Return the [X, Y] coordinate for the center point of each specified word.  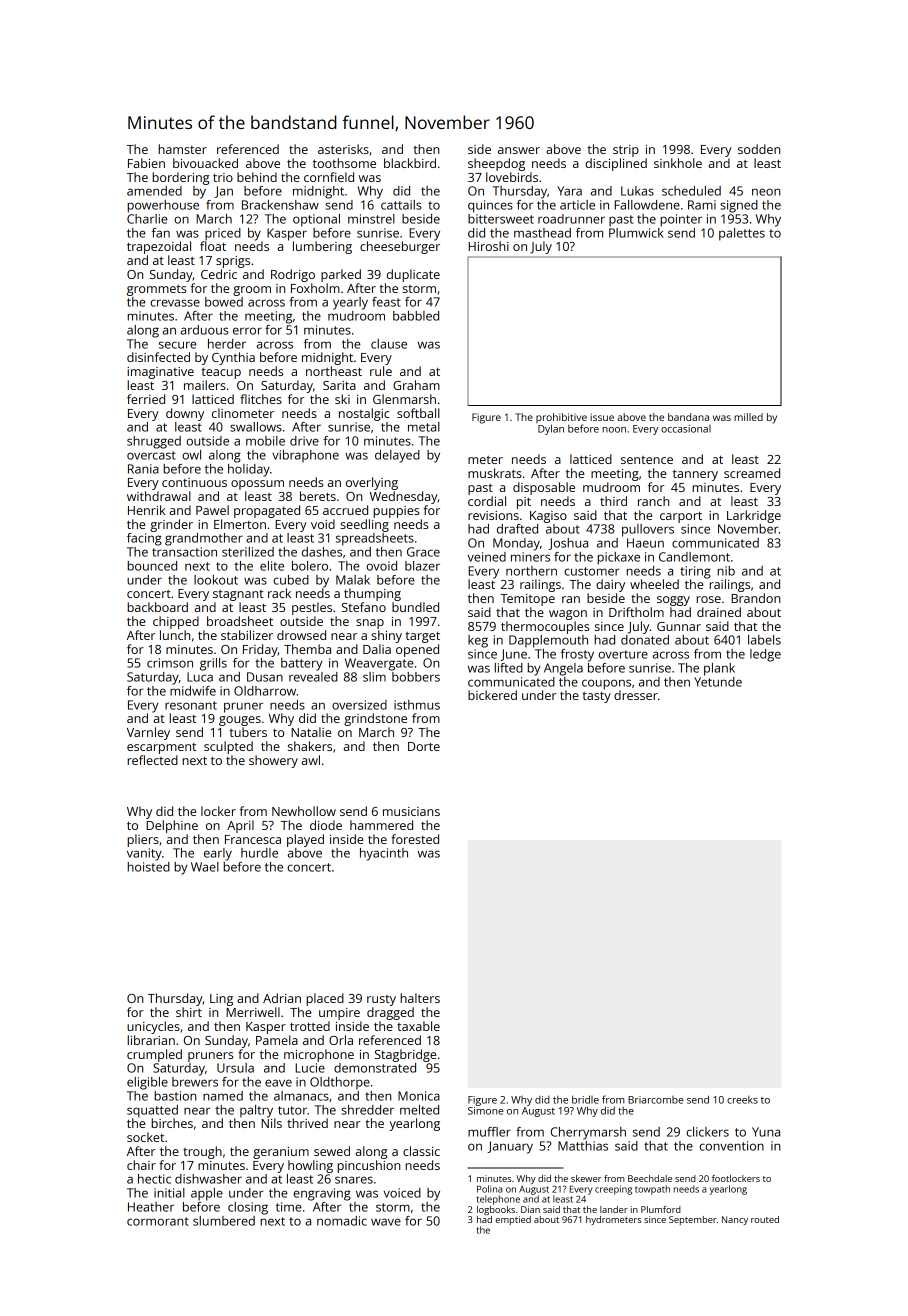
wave [386, 1222]
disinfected [158, 357]
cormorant [158, 1221]
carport [681, 517]
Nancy [735, 1220]
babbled [416, 316]
